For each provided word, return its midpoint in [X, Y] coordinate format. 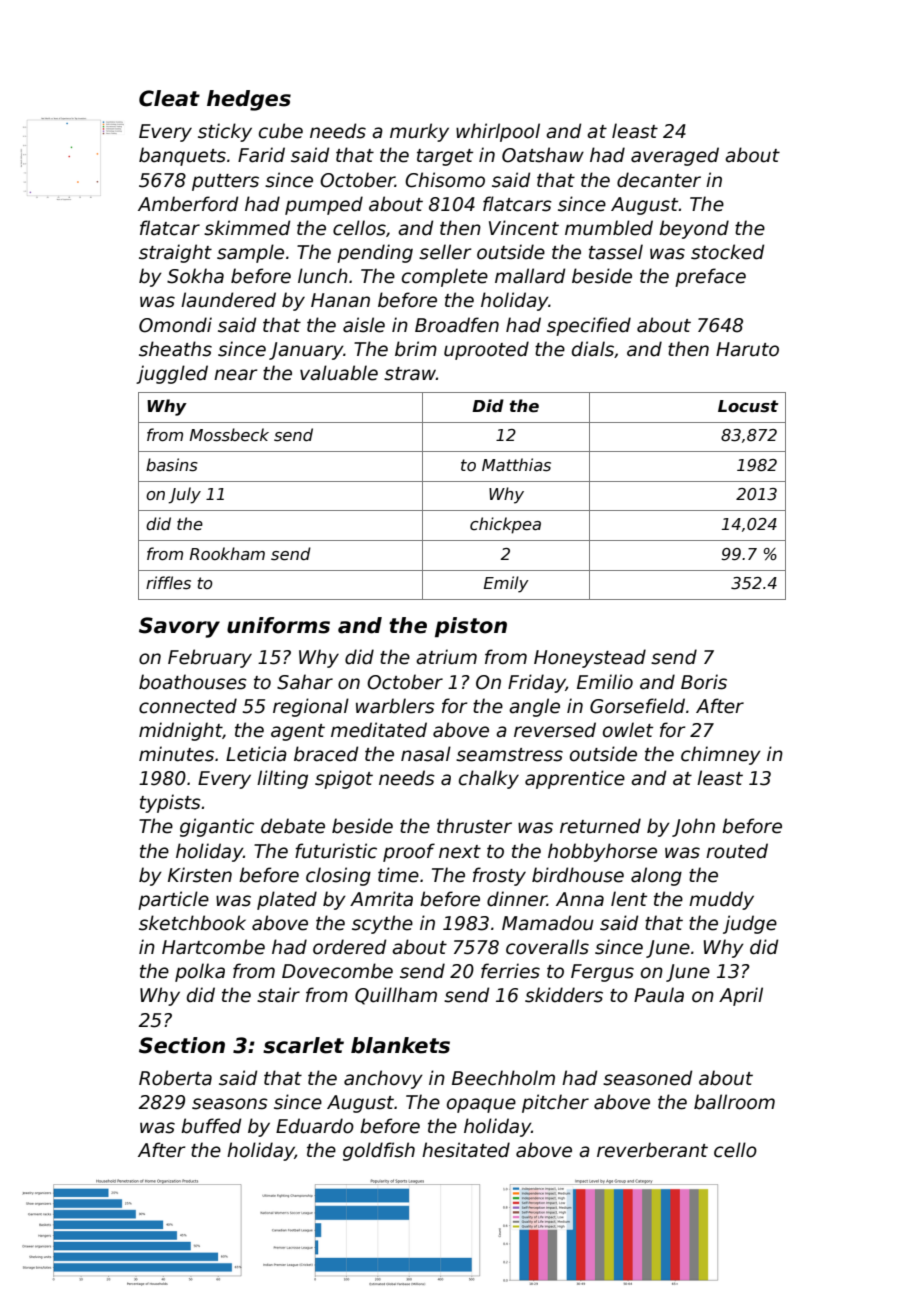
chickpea [505, 525]
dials [593, 349]
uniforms [278, 625]
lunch [323, 276]
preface [710, 277]
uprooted [486, 350]
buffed [211, 1126]
